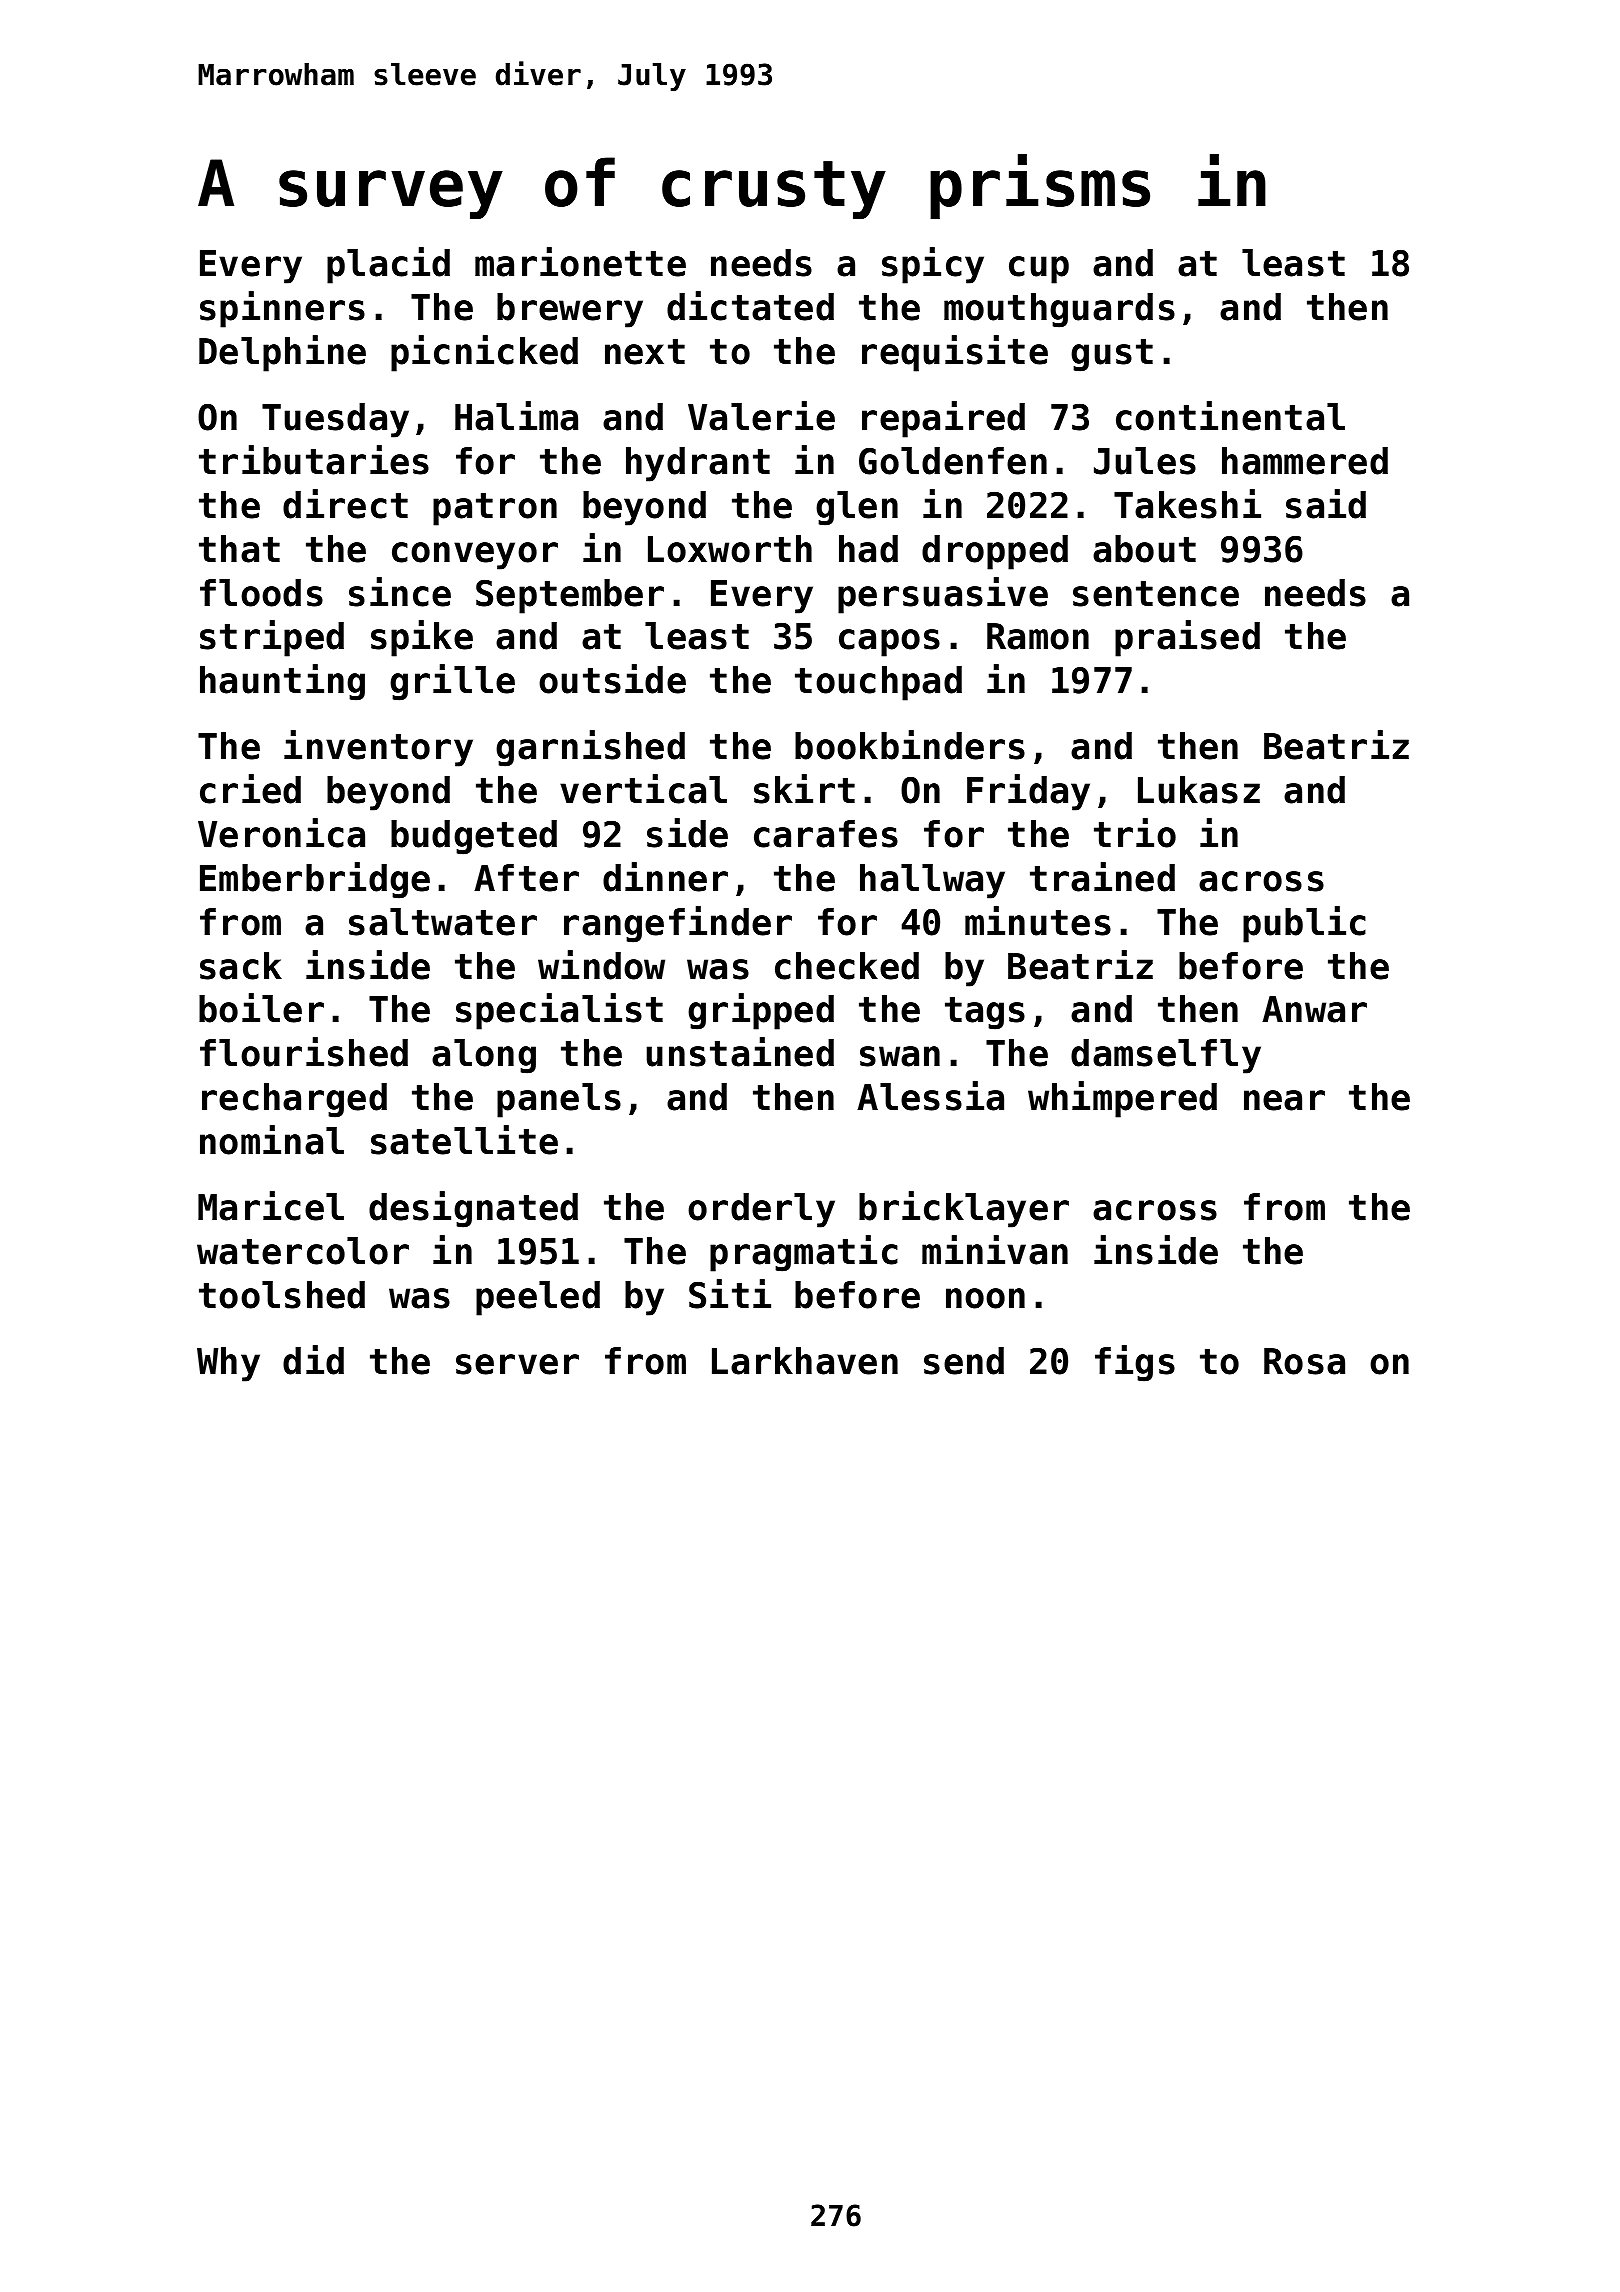  I want to click on server, so click(517, 1364).
